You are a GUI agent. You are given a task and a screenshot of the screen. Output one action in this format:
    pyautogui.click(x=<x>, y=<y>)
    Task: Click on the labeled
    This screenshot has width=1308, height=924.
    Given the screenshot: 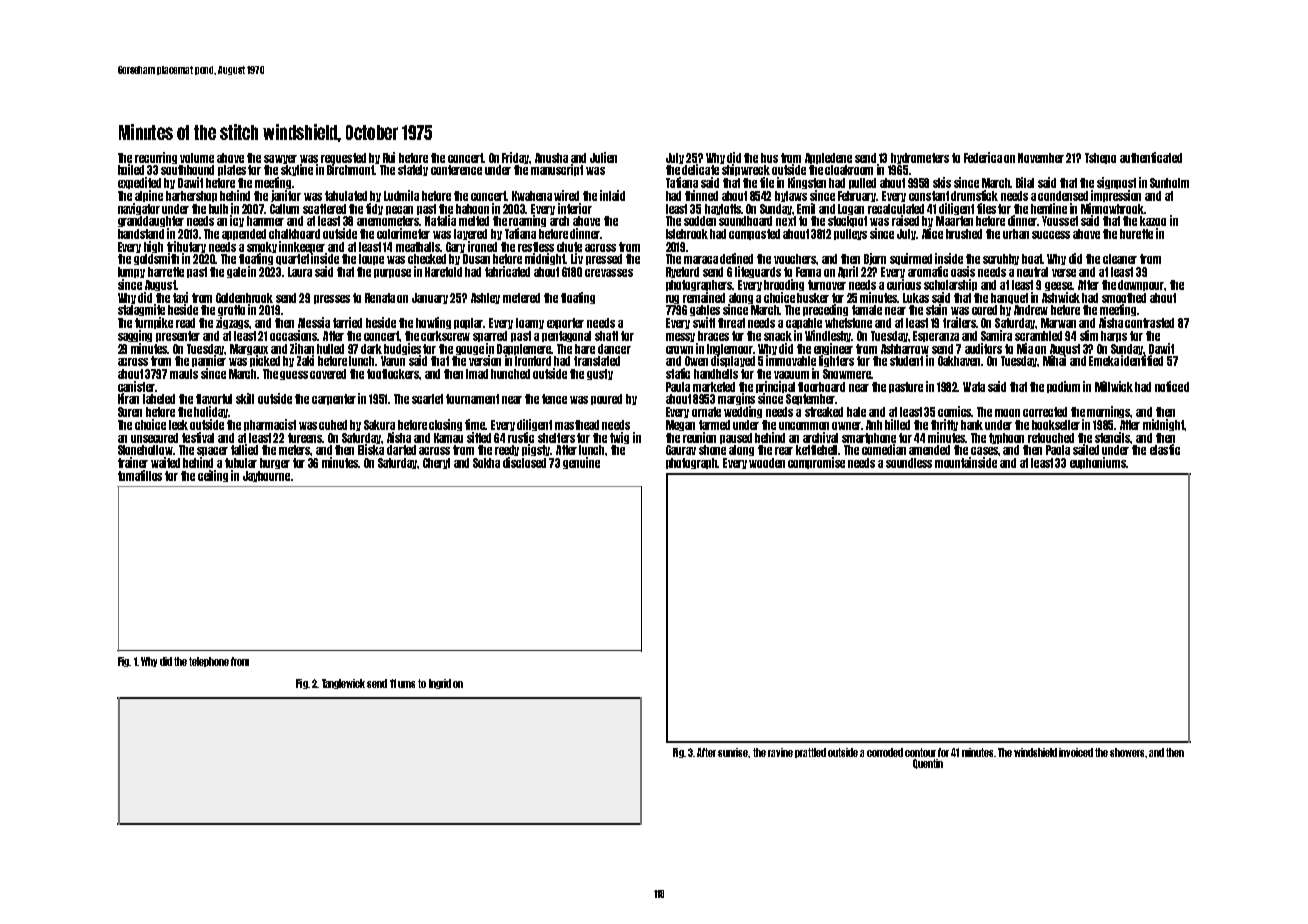 What is the action you would take?
    pyautogui.click(x=159, y=399)
